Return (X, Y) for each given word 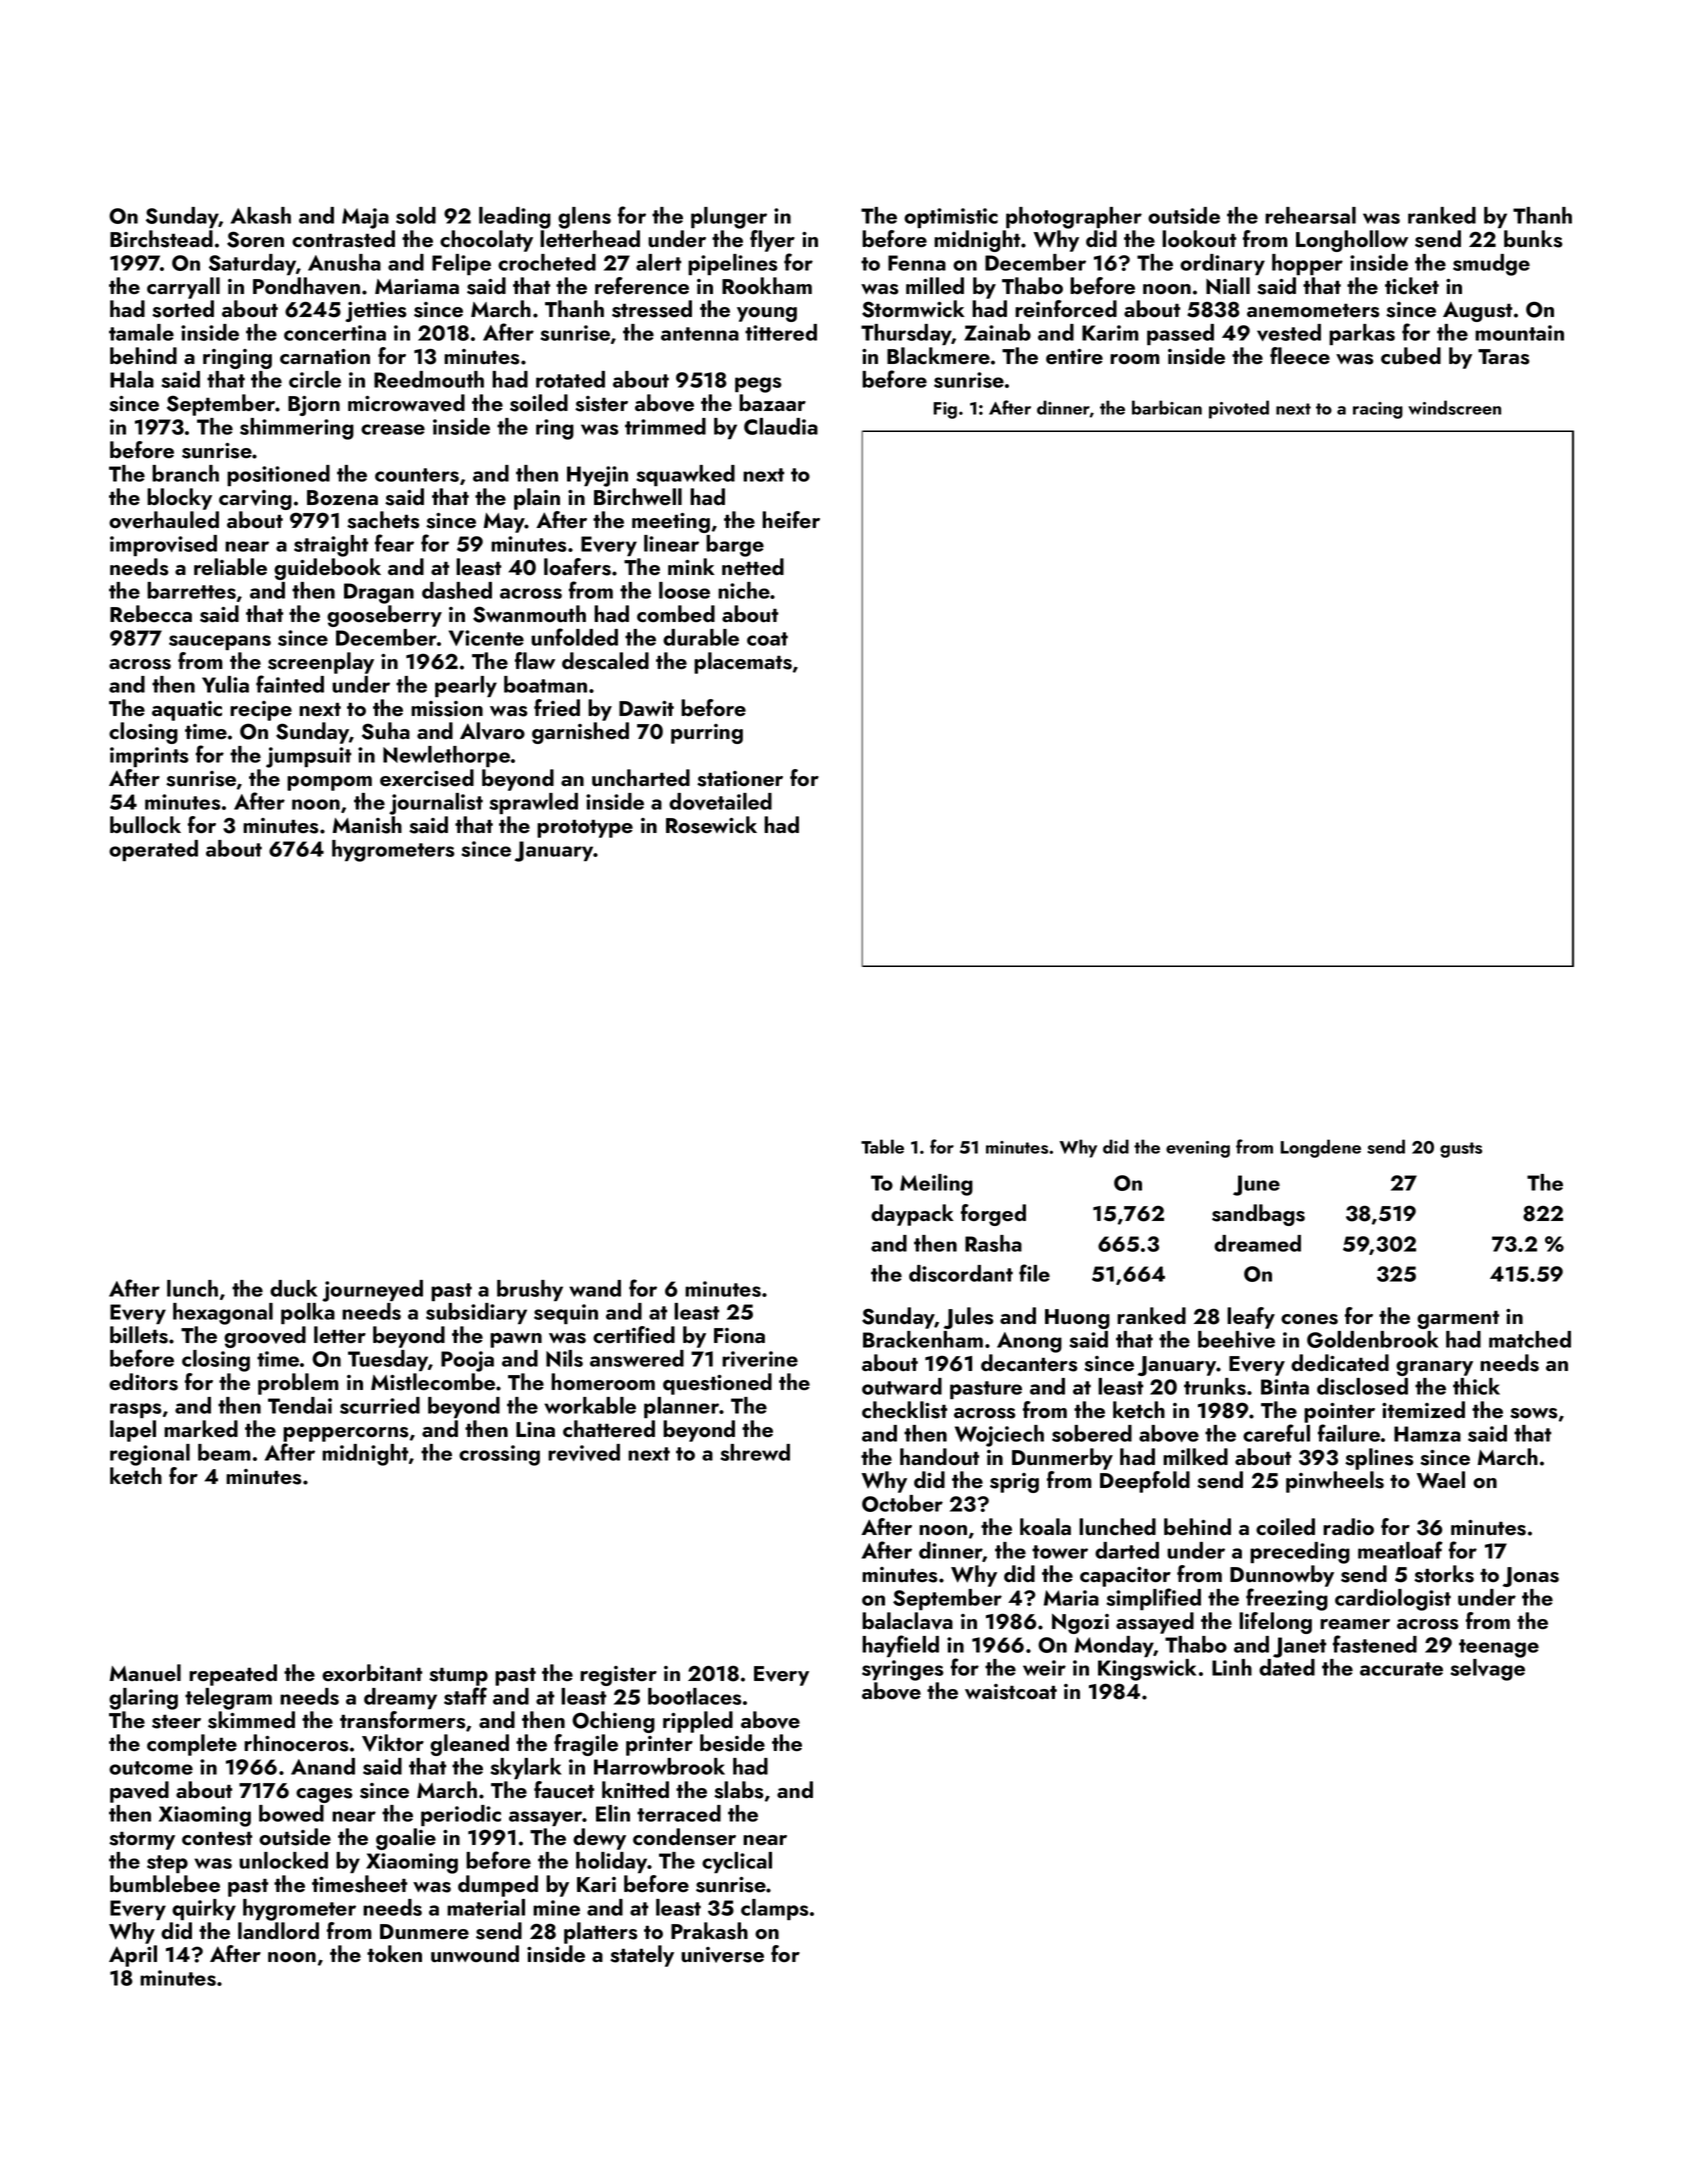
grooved (265, 1337)
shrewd (755, 1452)
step (167, 1864)
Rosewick (711, 825)
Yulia (225, 684)
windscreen (1454, 407)
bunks (1533, 239)
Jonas (1531, 1577)
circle (315, 379)
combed (676, 613)
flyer (772, 241)
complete (192, 1745)
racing (1378, 410)
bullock (145, 825)
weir (1044, 1668)
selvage (1487, 1670)
